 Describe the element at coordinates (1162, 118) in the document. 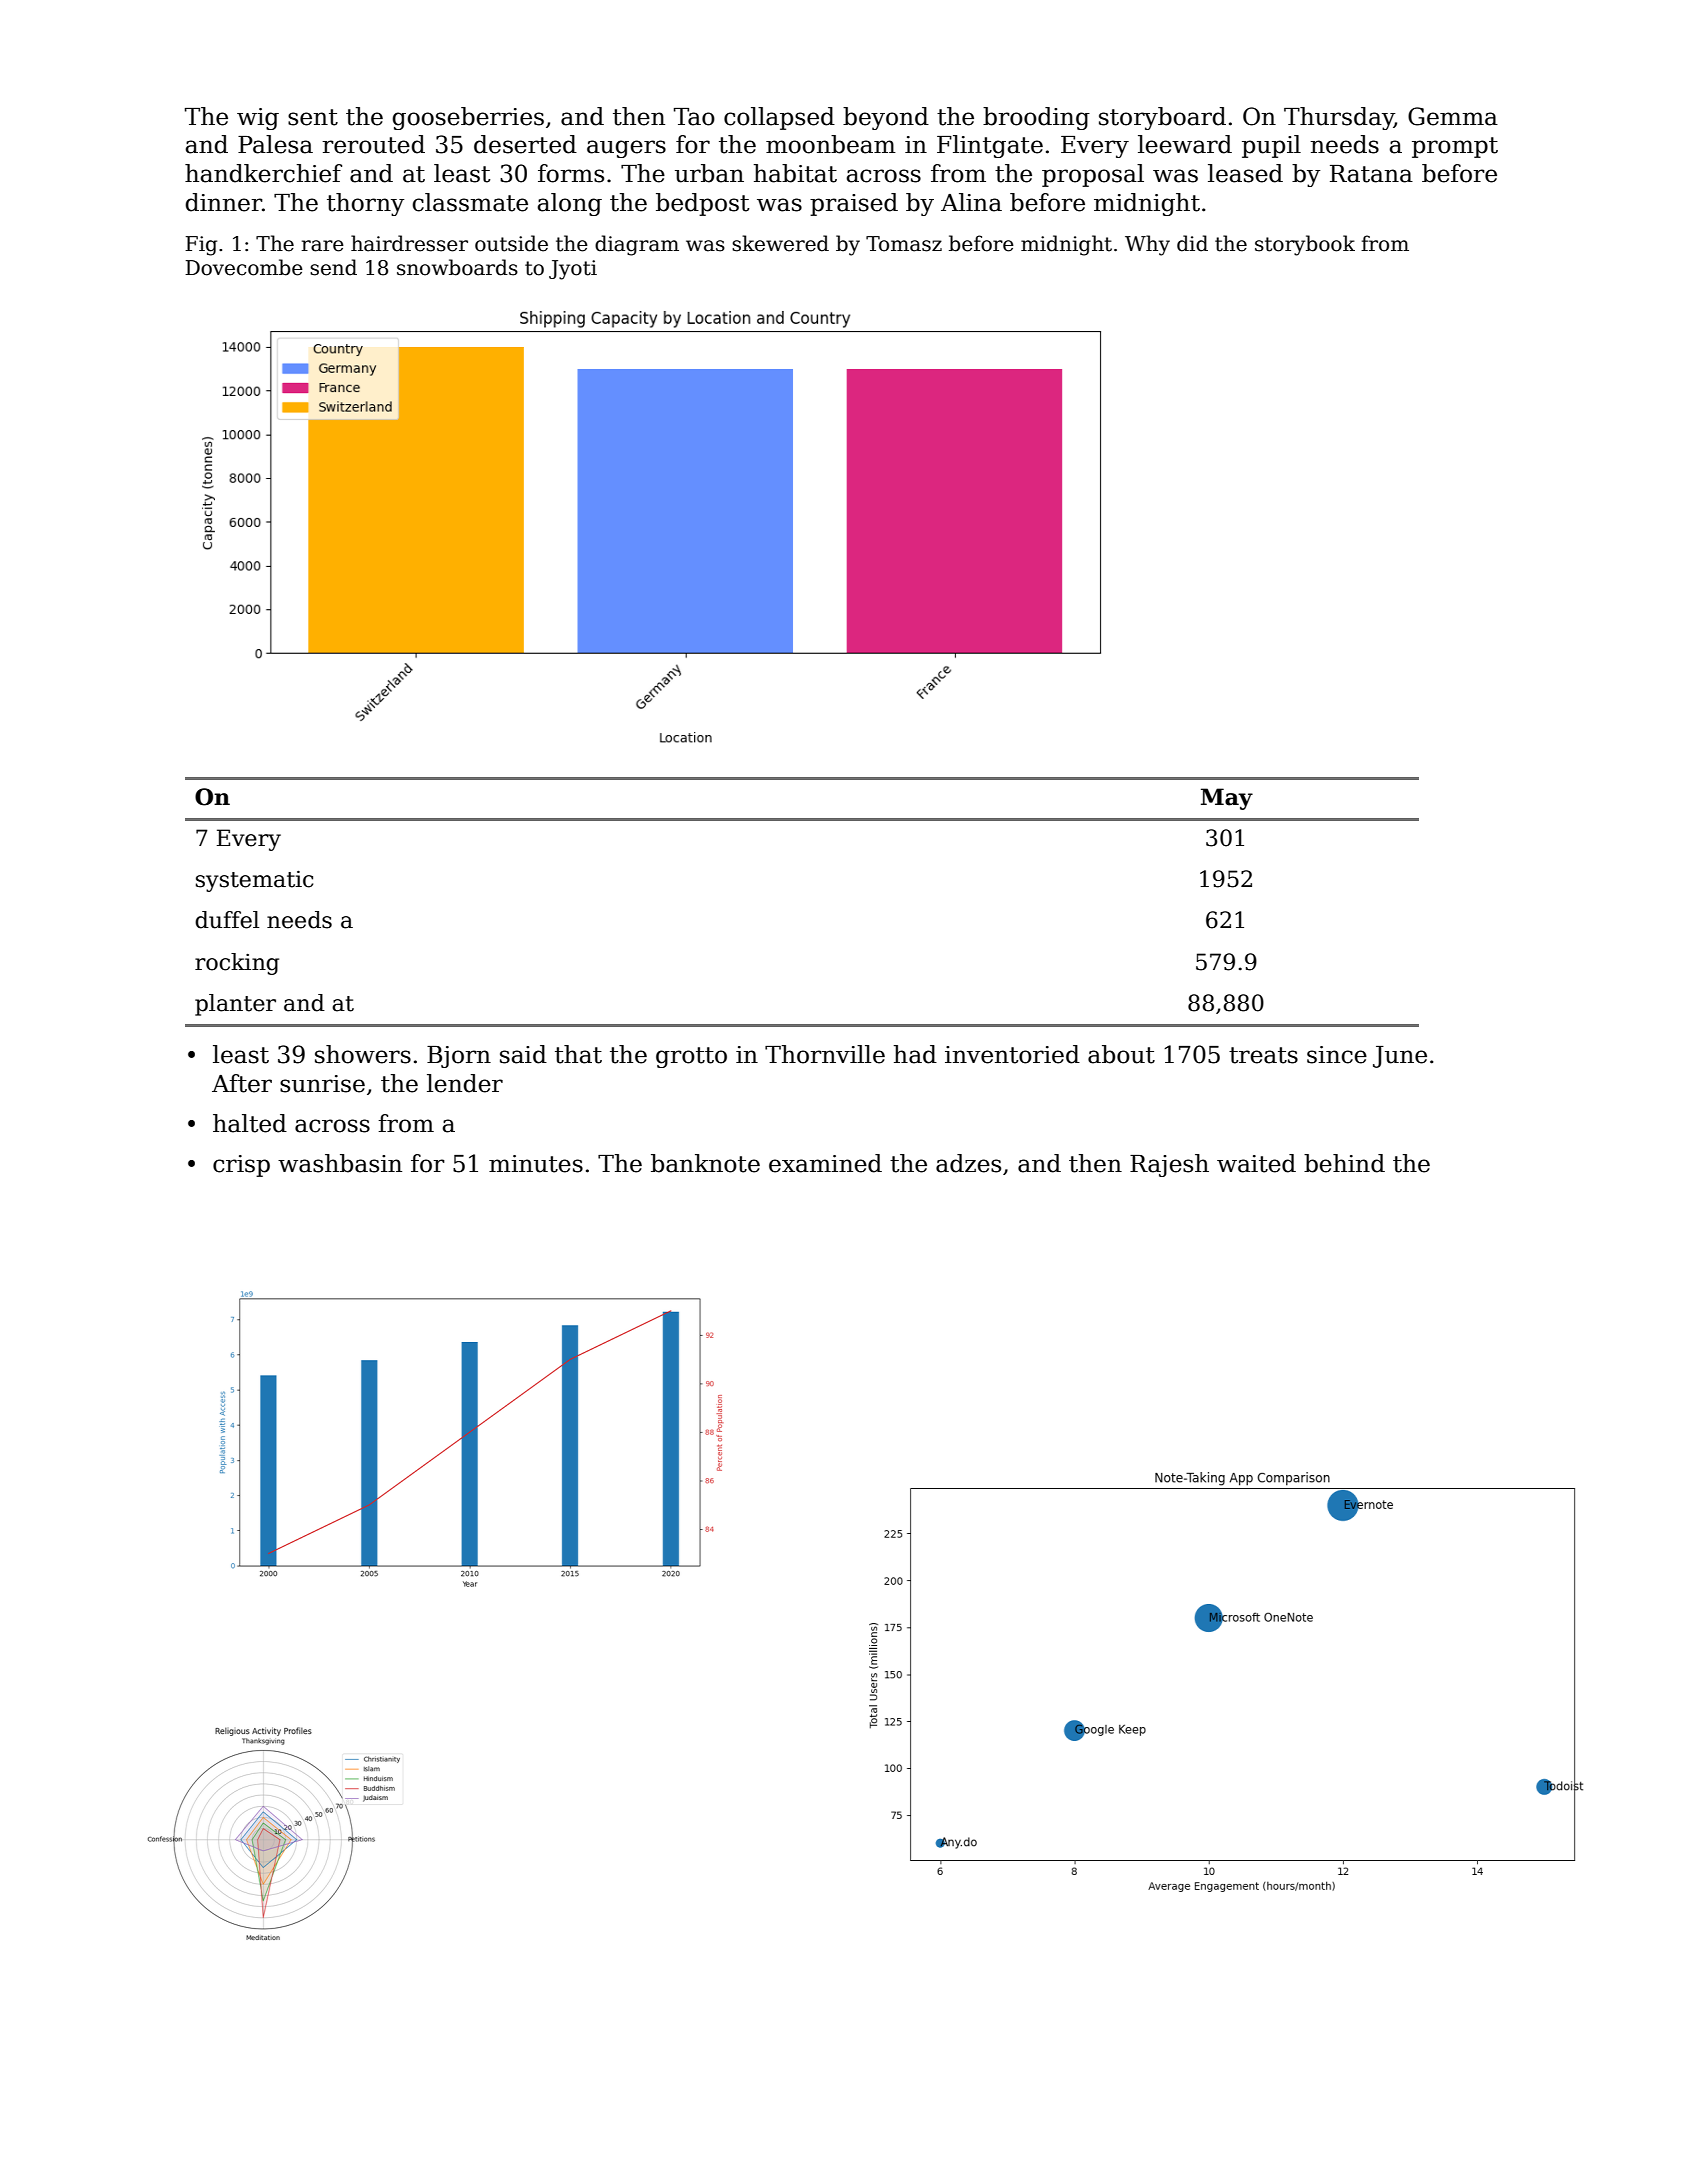

I see `storyboard` at that location.
